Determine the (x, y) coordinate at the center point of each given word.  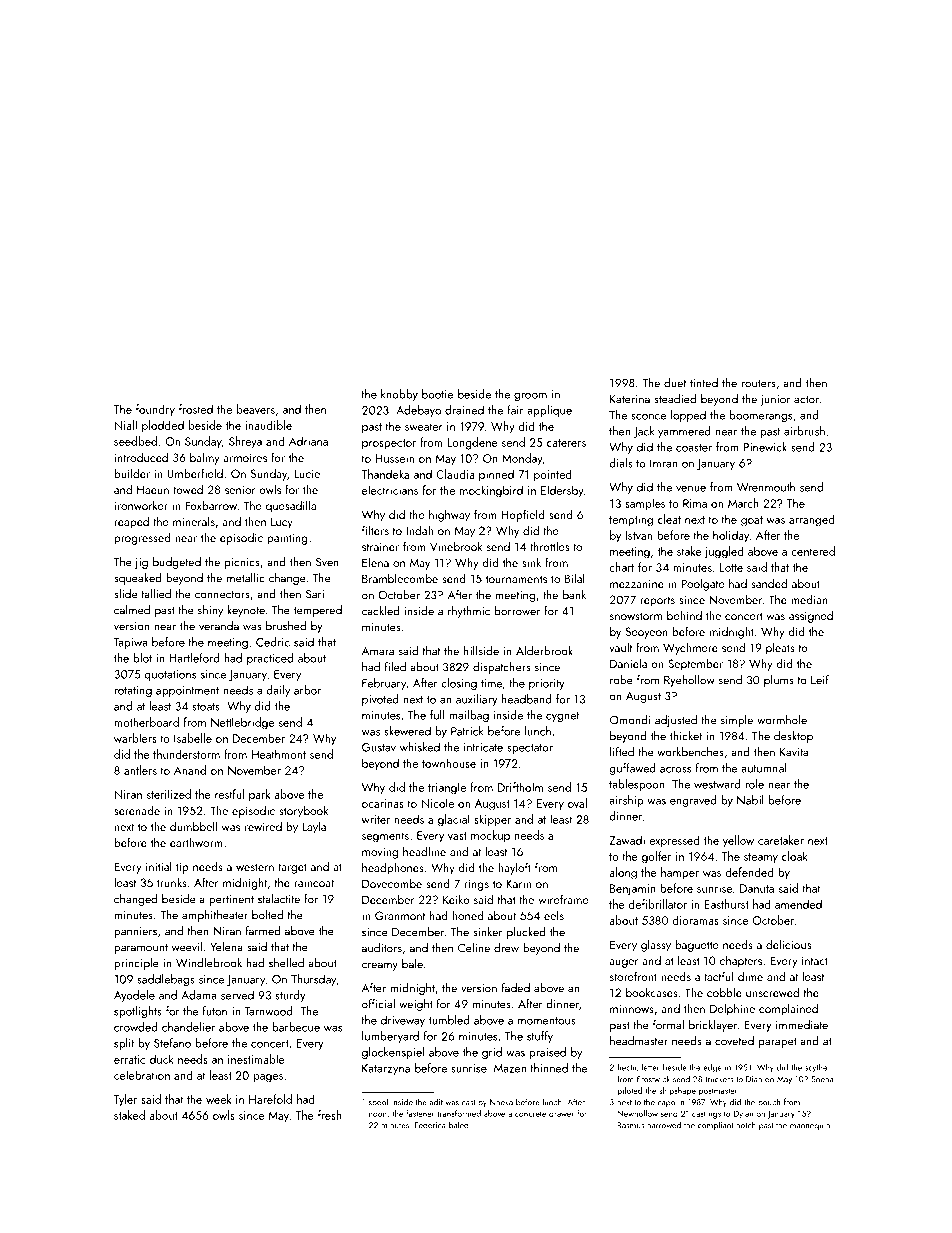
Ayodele (134, 996)
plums (779, 681)
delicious (788, 944)
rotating (133, 691)
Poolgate (702, 584)
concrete (530, 1114)
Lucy (282, 523)
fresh (330, 1115)
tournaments (516, 579)
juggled (724, 552)
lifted (622, 752)
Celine (474, 948)
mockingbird (491, 491)
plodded (163, 426)
